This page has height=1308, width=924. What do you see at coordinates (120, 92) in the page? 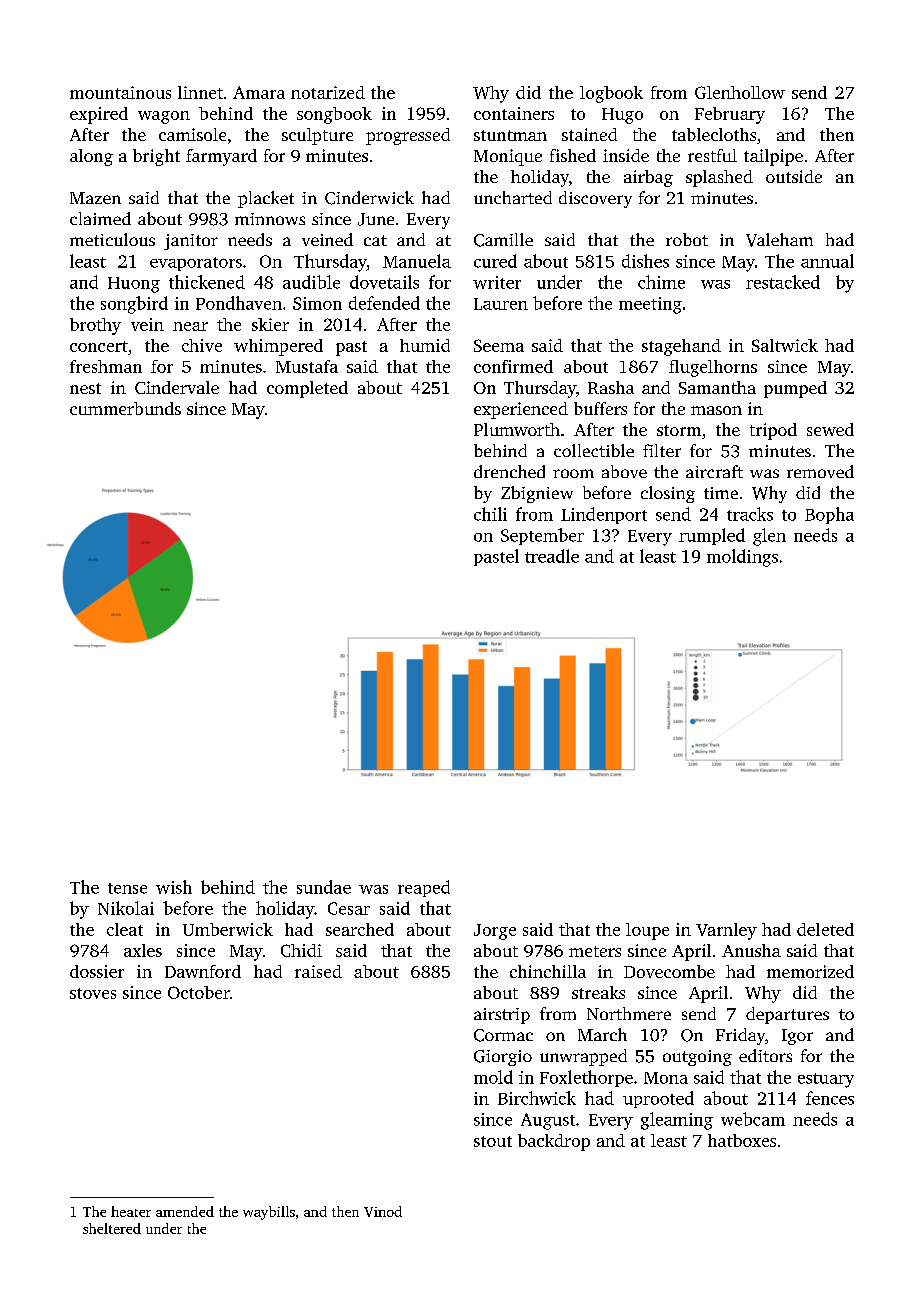
I see `mountainous` at bounding box center [120, 92].
